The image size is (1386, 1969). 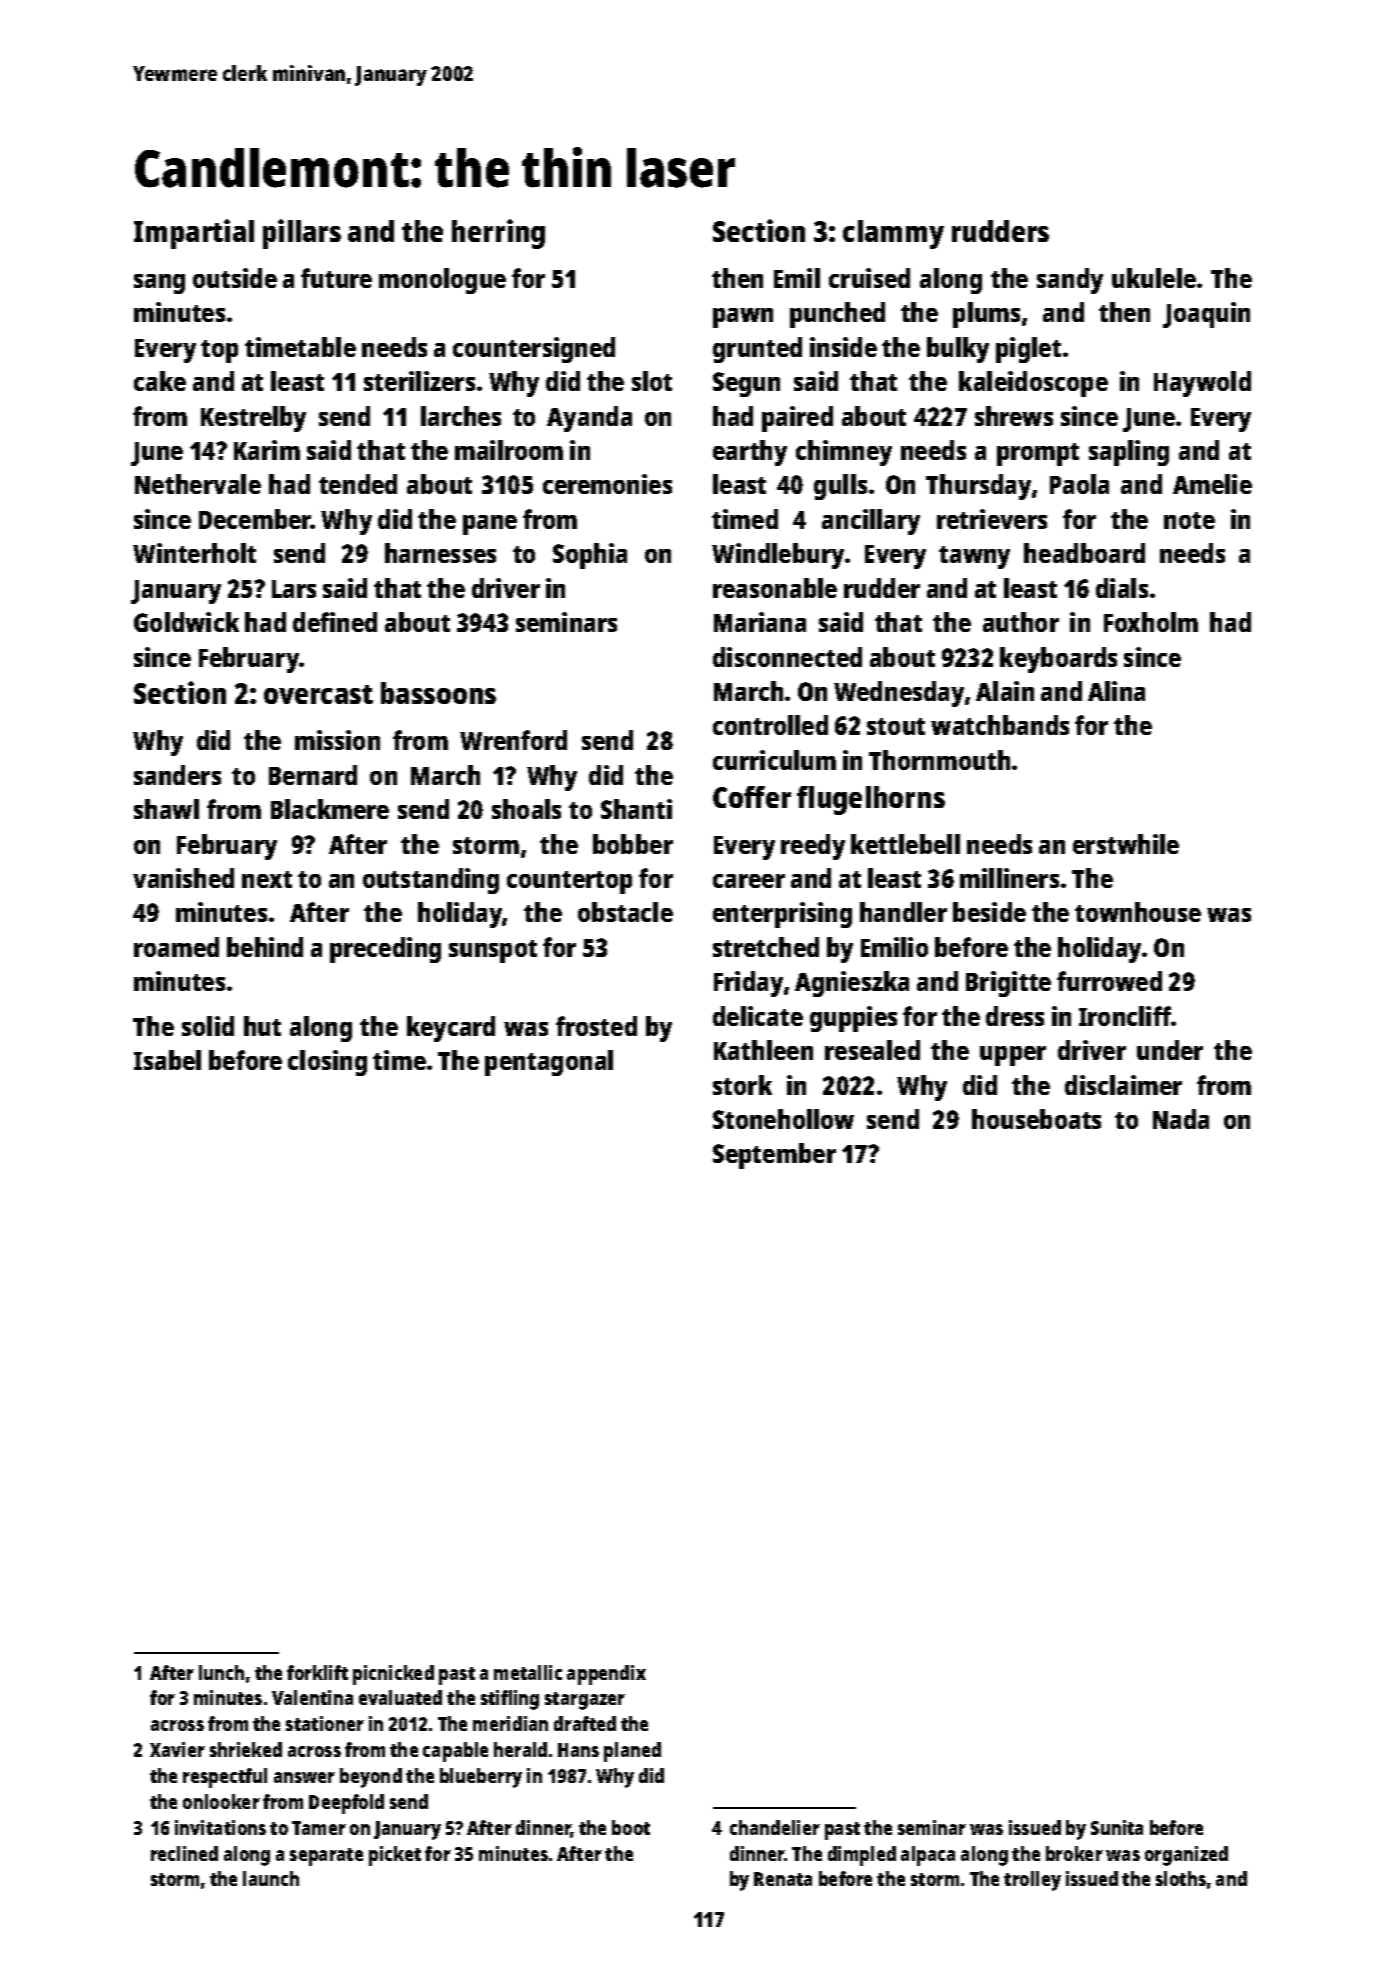 I want to click on launch, so click(x=271, y=1878).
